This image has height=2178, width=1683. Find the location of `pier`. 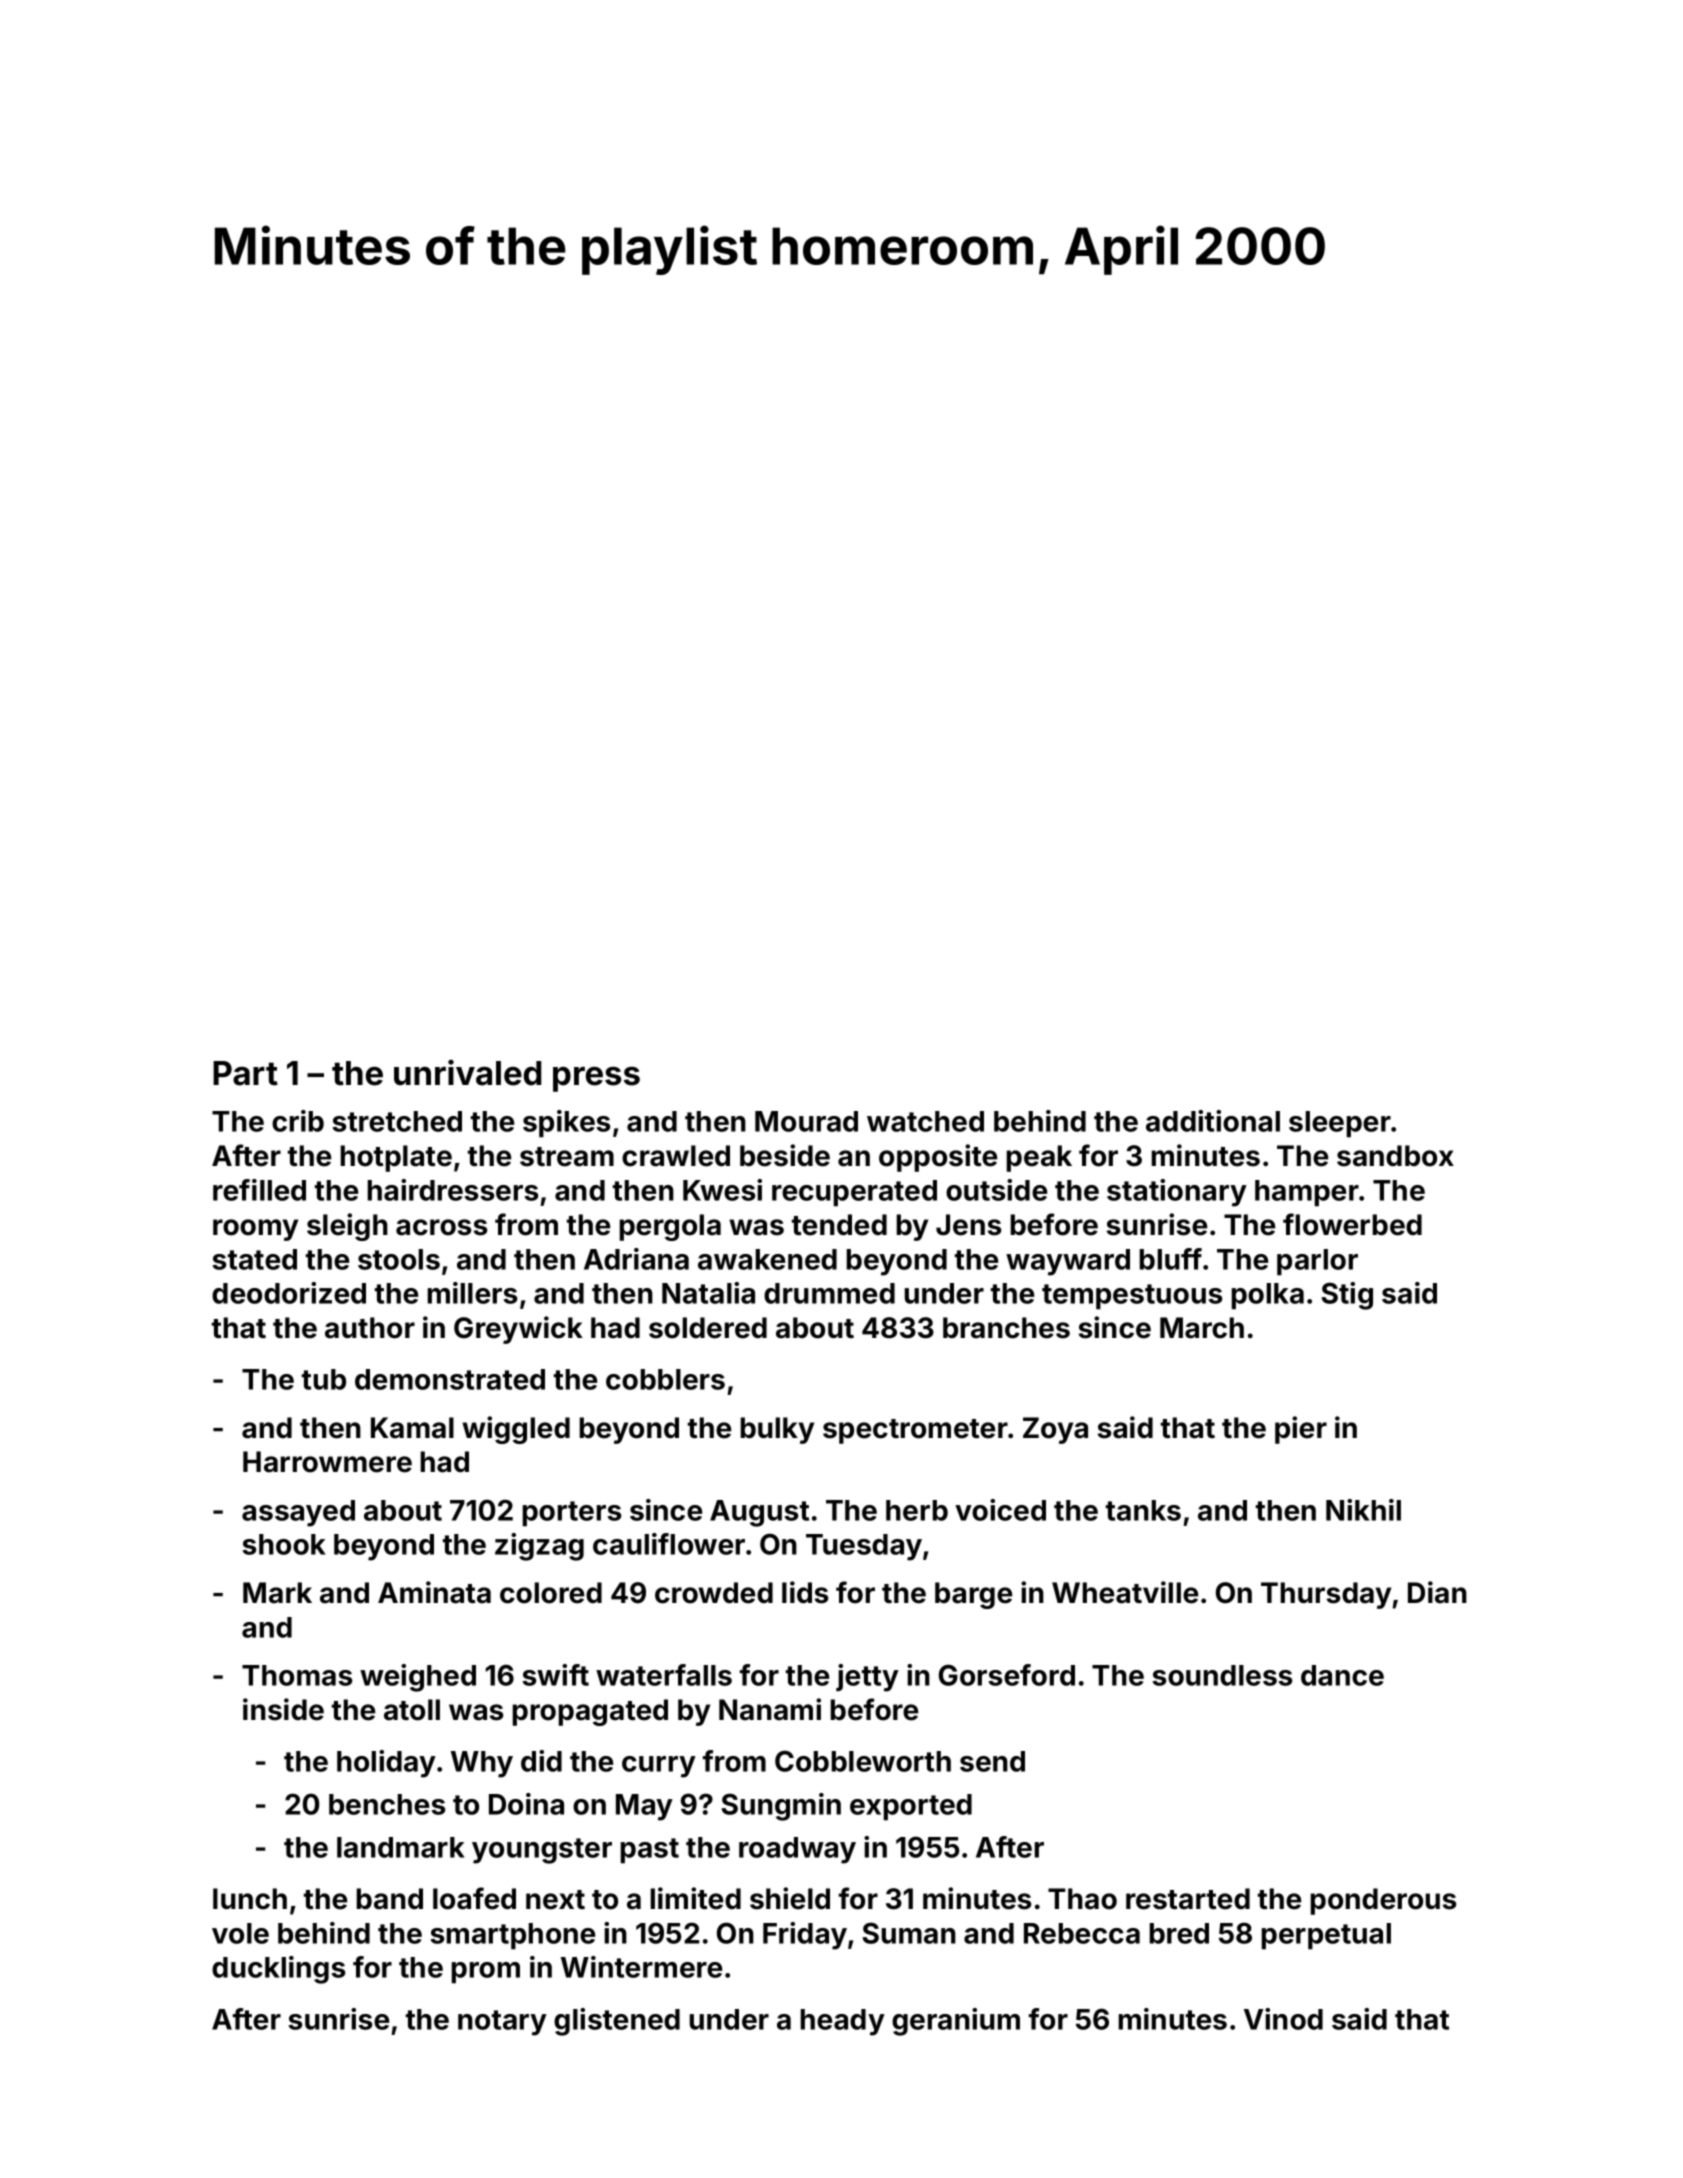

pier is located at coordinates (1301, 1430).
